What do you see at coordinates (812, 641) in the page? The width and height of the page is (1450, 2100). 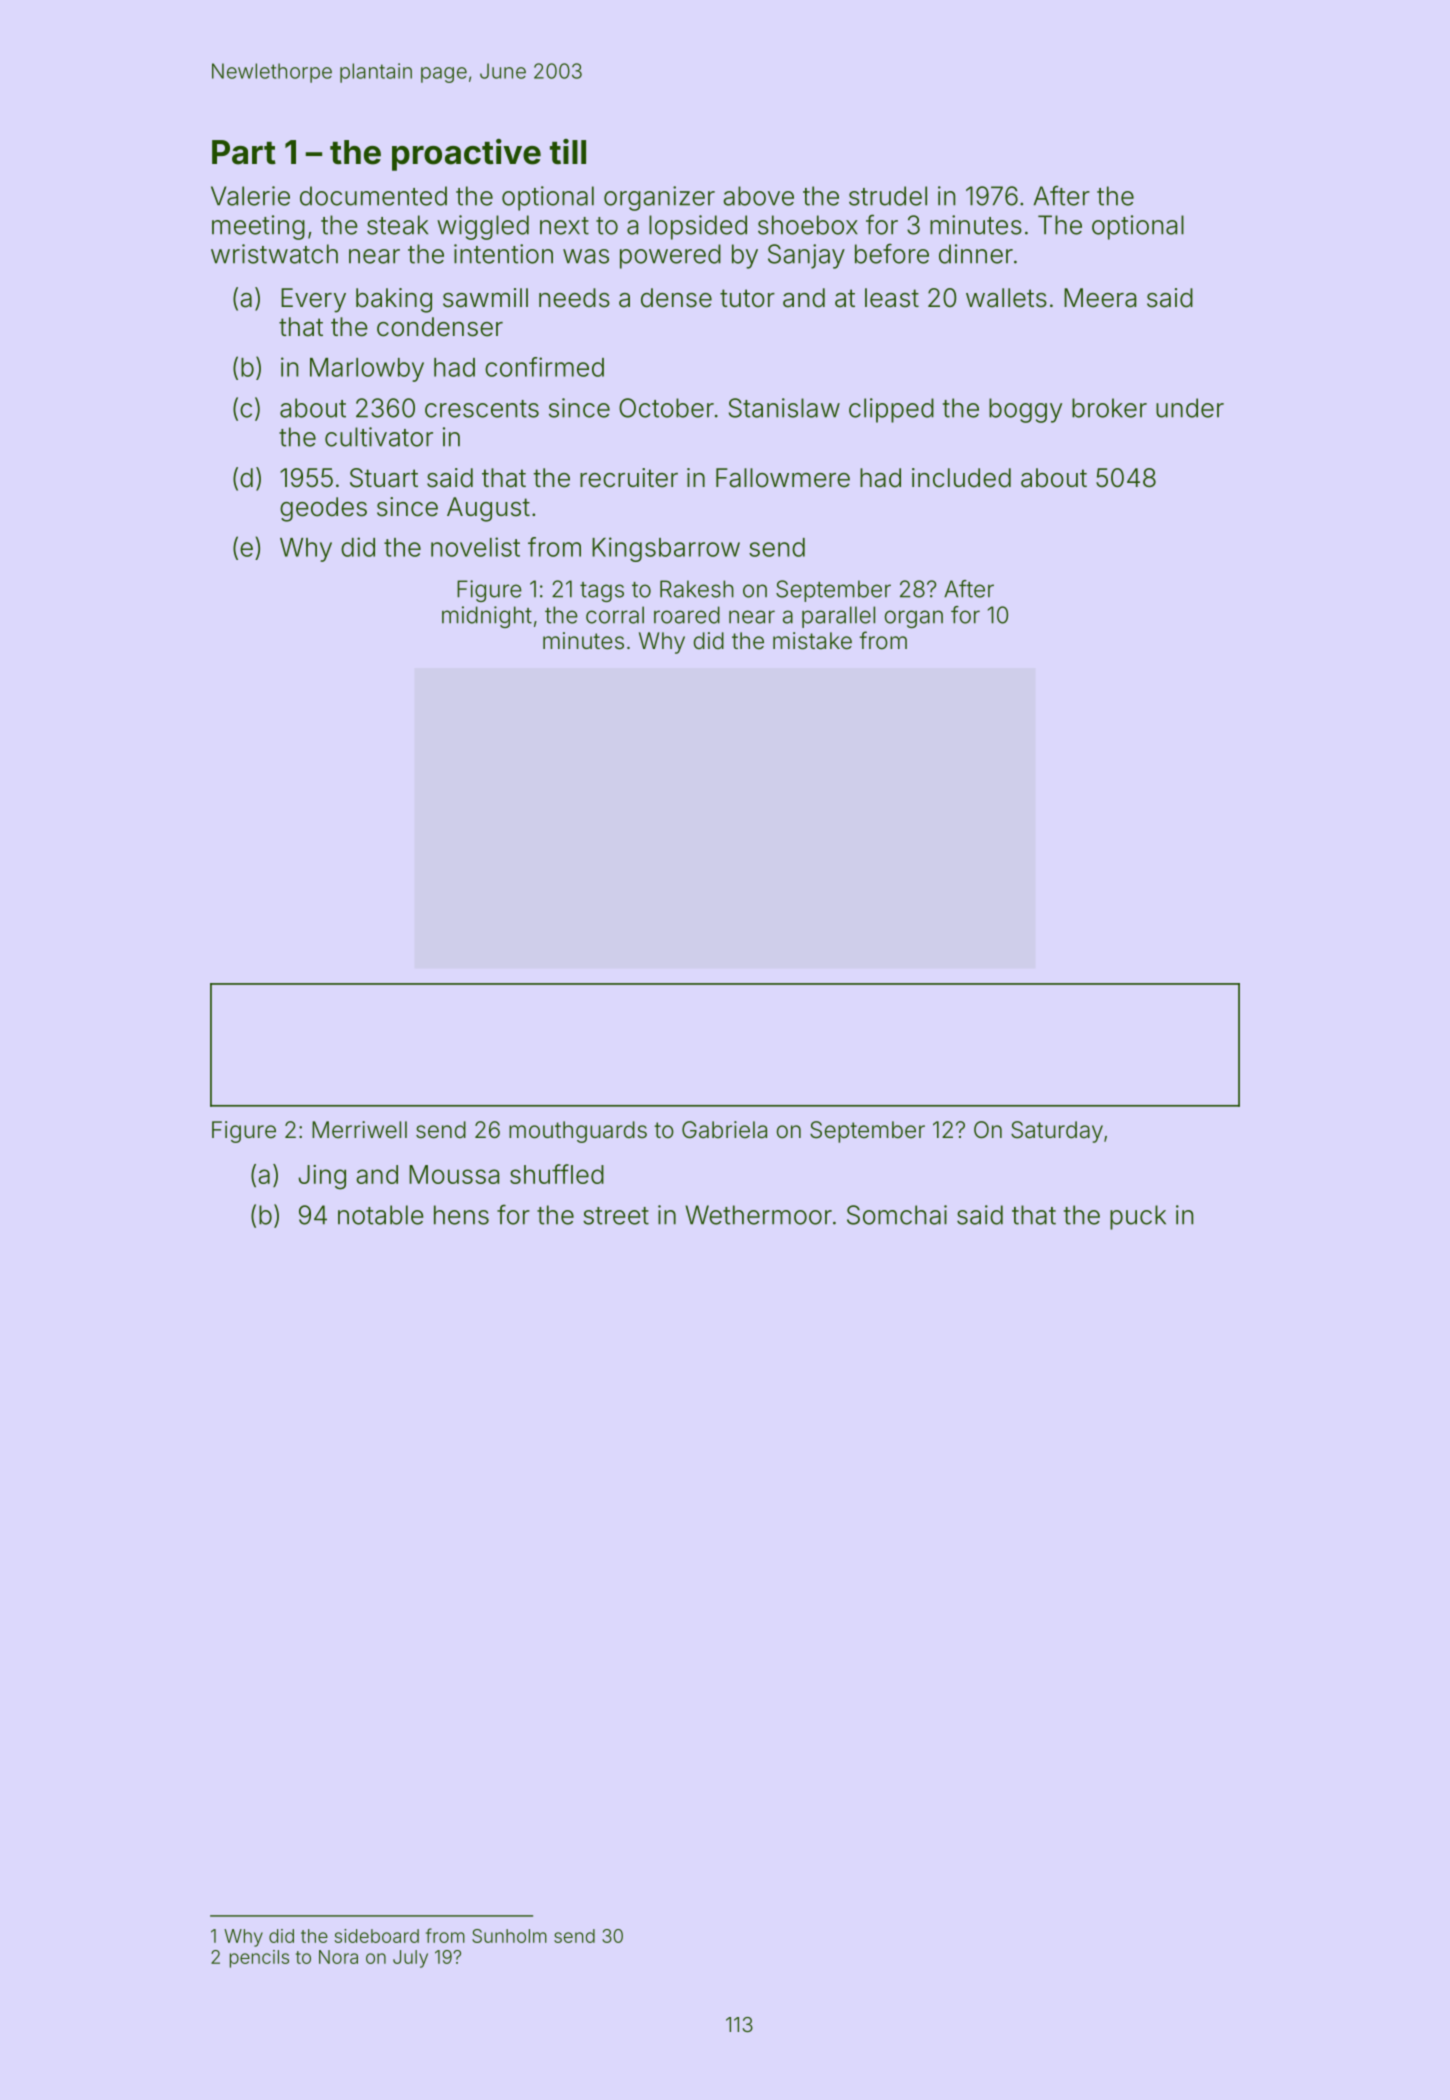 I see `mistake` at bounding box center [812, 641].
